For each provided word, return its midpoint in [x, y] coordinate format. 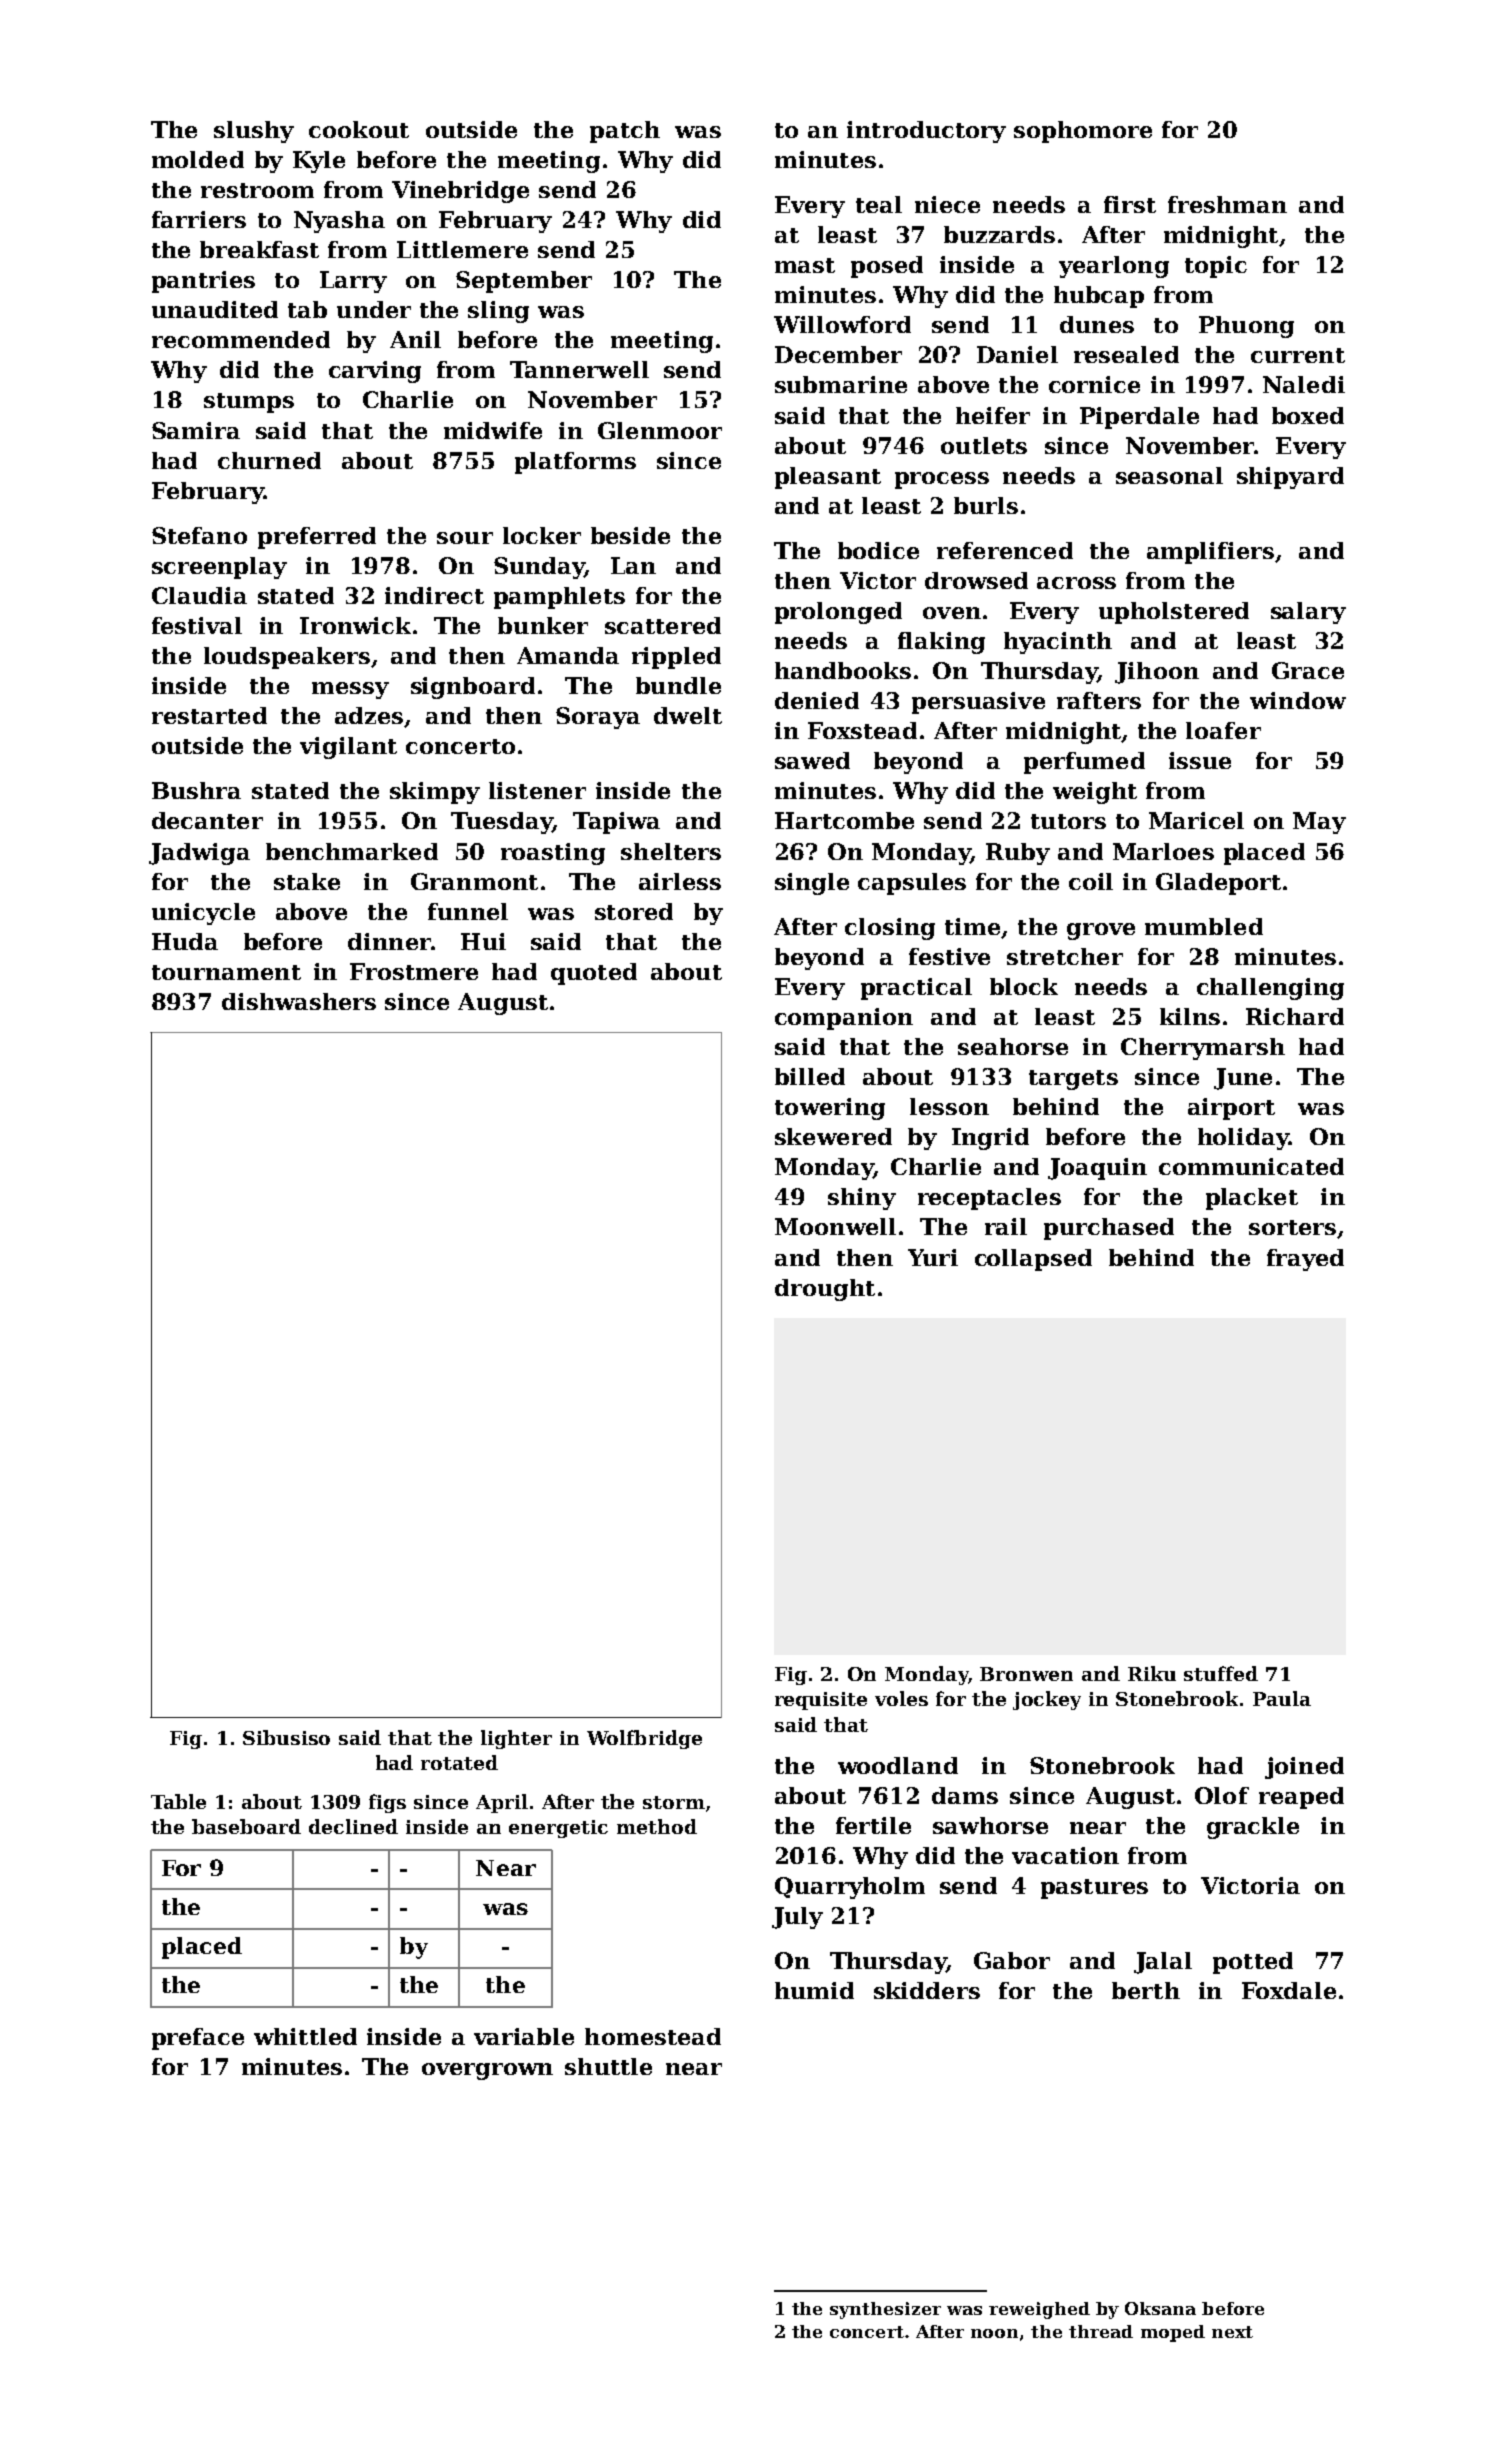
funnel [468, 911]
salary [1308, 613]
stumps [249, 403]
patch [625, 132]
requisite [821, 1701]
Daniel [1017, 354]
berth [1146, 1990]
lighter [516, 1739]
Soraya [598, 718]
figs [387, 1803]
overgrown [487, 2071]
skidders [927, 1990]
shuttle [608, 2066]
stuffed [1221, 1673]
